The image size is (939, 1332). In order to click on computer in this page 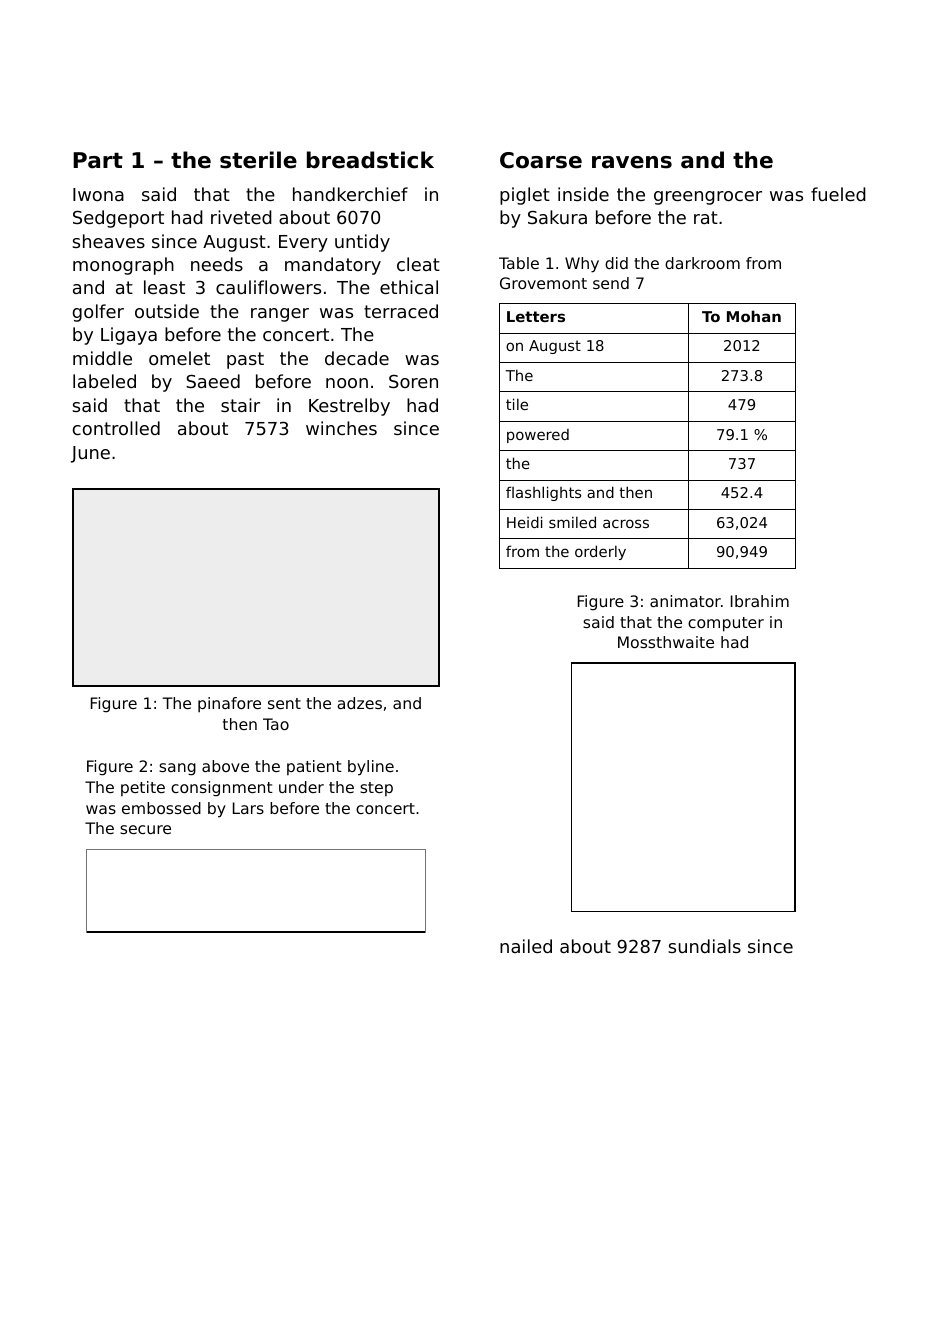, I will do `click(726, 624)`.
